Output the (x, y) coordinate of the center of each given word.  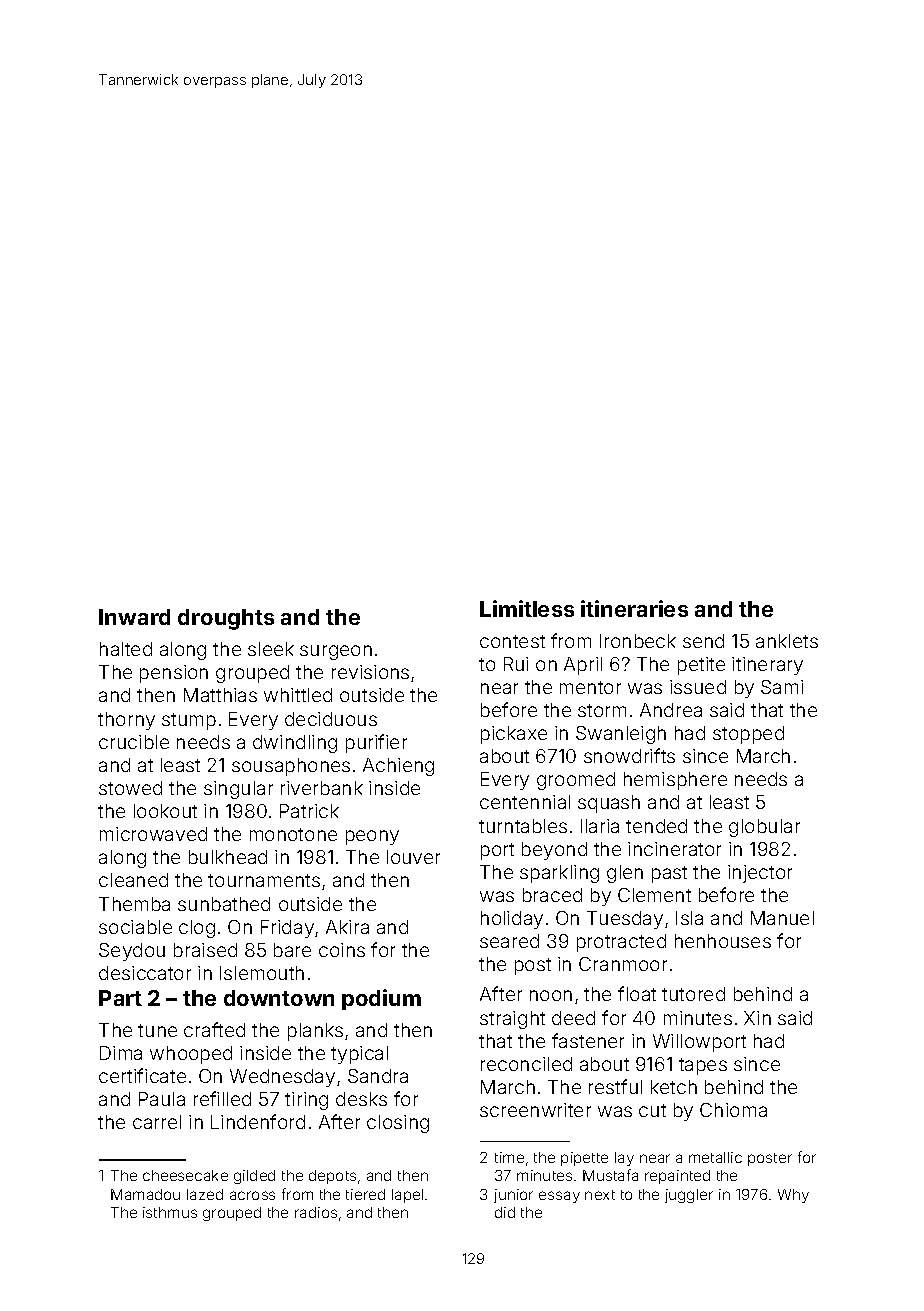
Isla (689, 918)
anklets (787, 641)
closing (398, 1124)
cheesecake (185, 1175)
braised (205, 950)
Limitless (527, 608)
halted (126, 649)
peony (372, 837)
